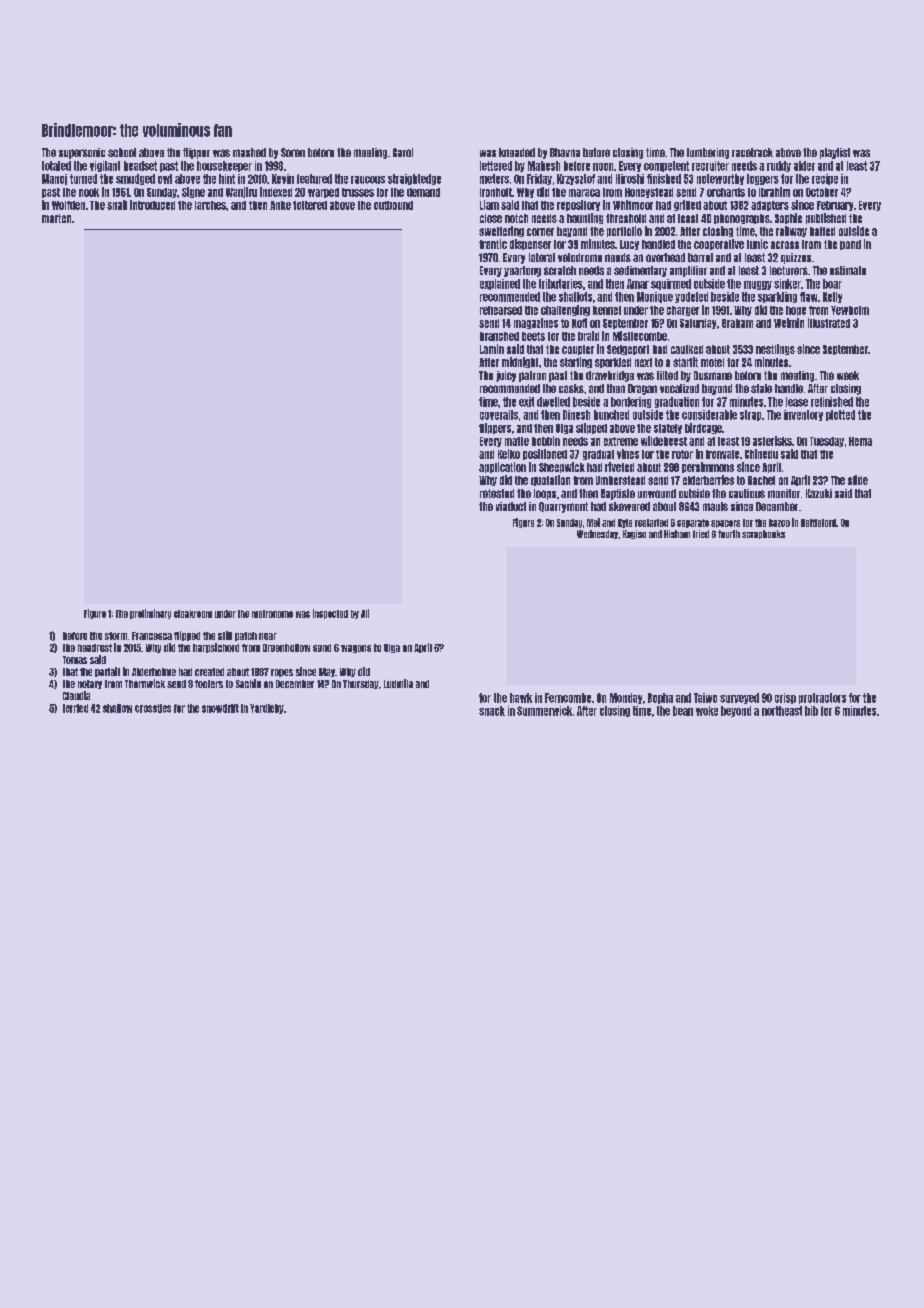 This screenshot has width=924, height=1308. I want to click on scrapbooks, so click(763, 534).
